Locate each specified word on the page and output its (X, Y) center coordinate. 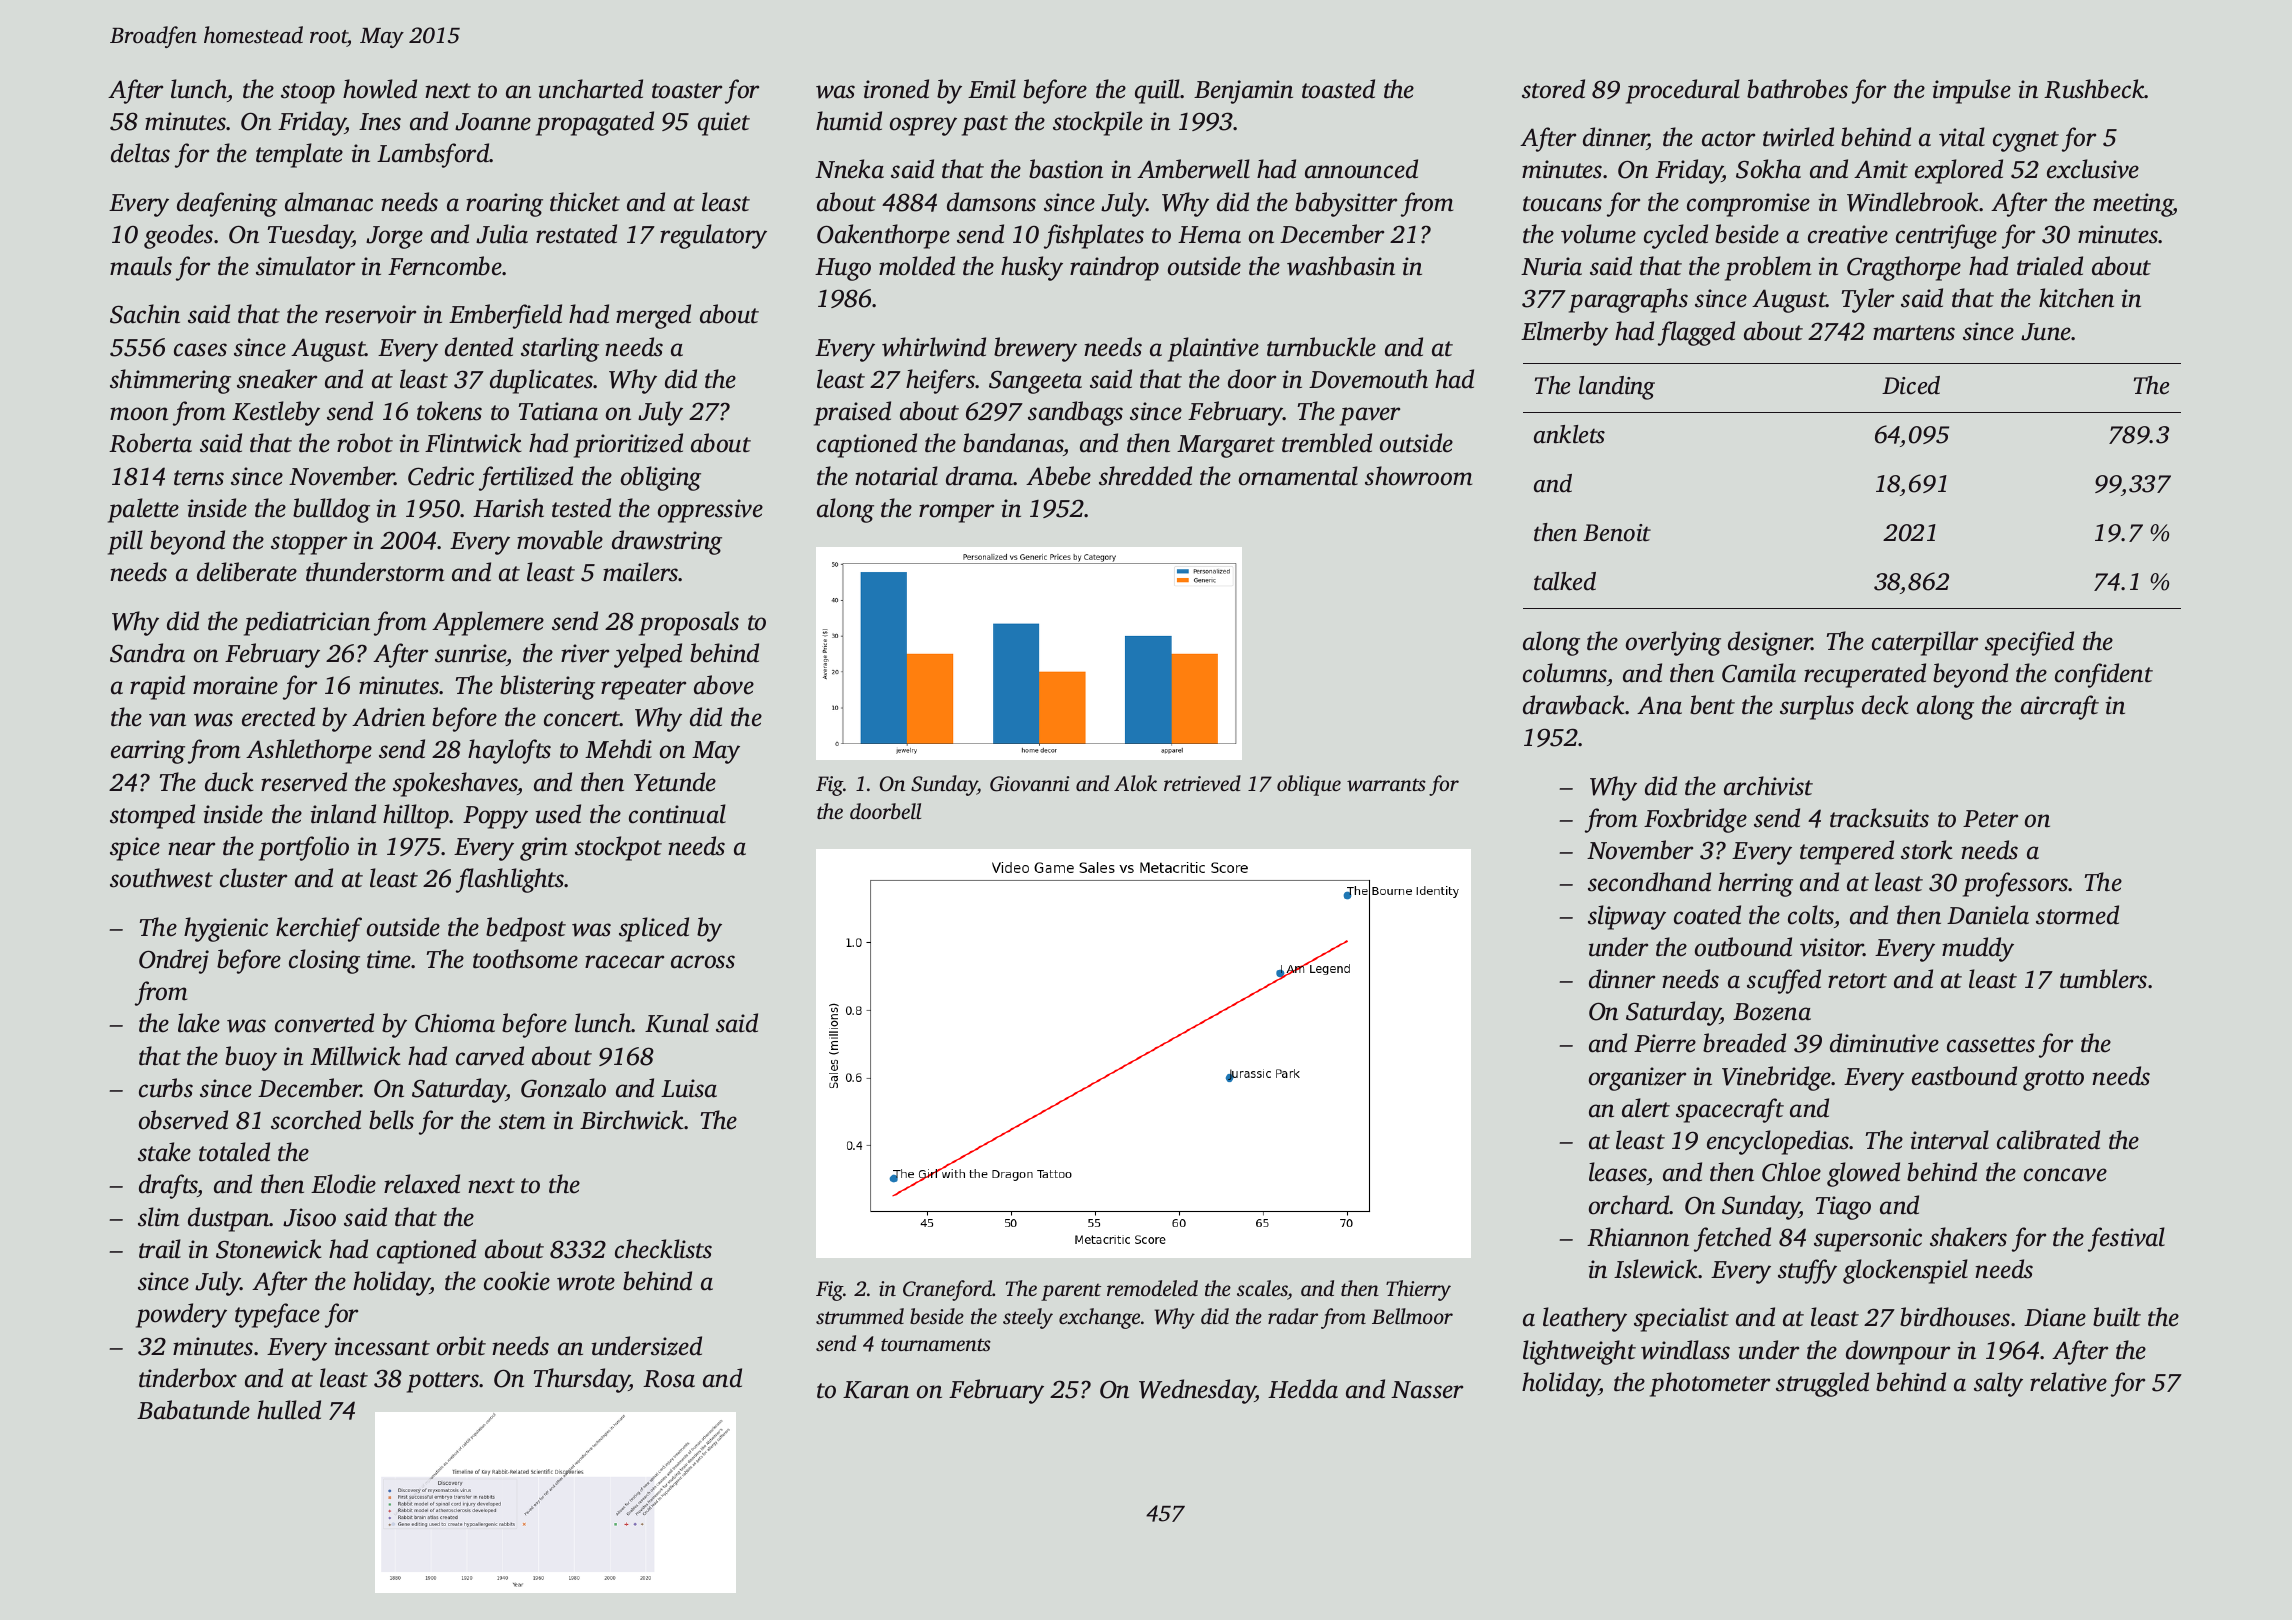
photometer (1710, 1384)
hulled (289, 1410)
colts (1811, 915)
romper (956, 513)
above (724, 685)
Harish (508, 508)
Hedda (1303, 1389)
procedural (1683, 91)
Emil (992, 89)
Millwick (355, 1056)
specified (2029, 643)
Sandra (147, 653)
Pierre (1665, 1043)
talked (1565, 581)
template (299, 155)
